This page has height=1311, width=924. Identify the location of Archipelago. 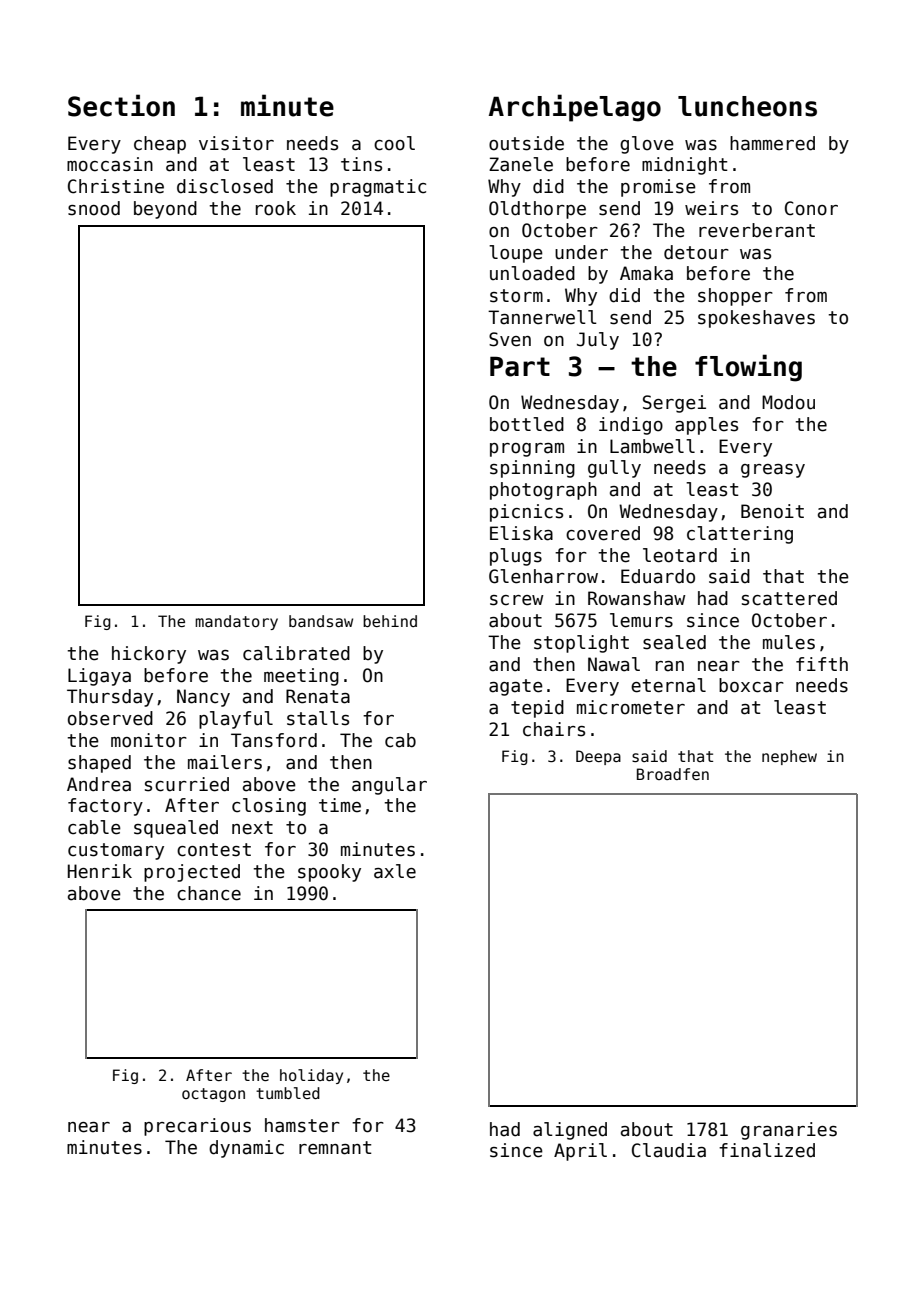
(575, 108).
